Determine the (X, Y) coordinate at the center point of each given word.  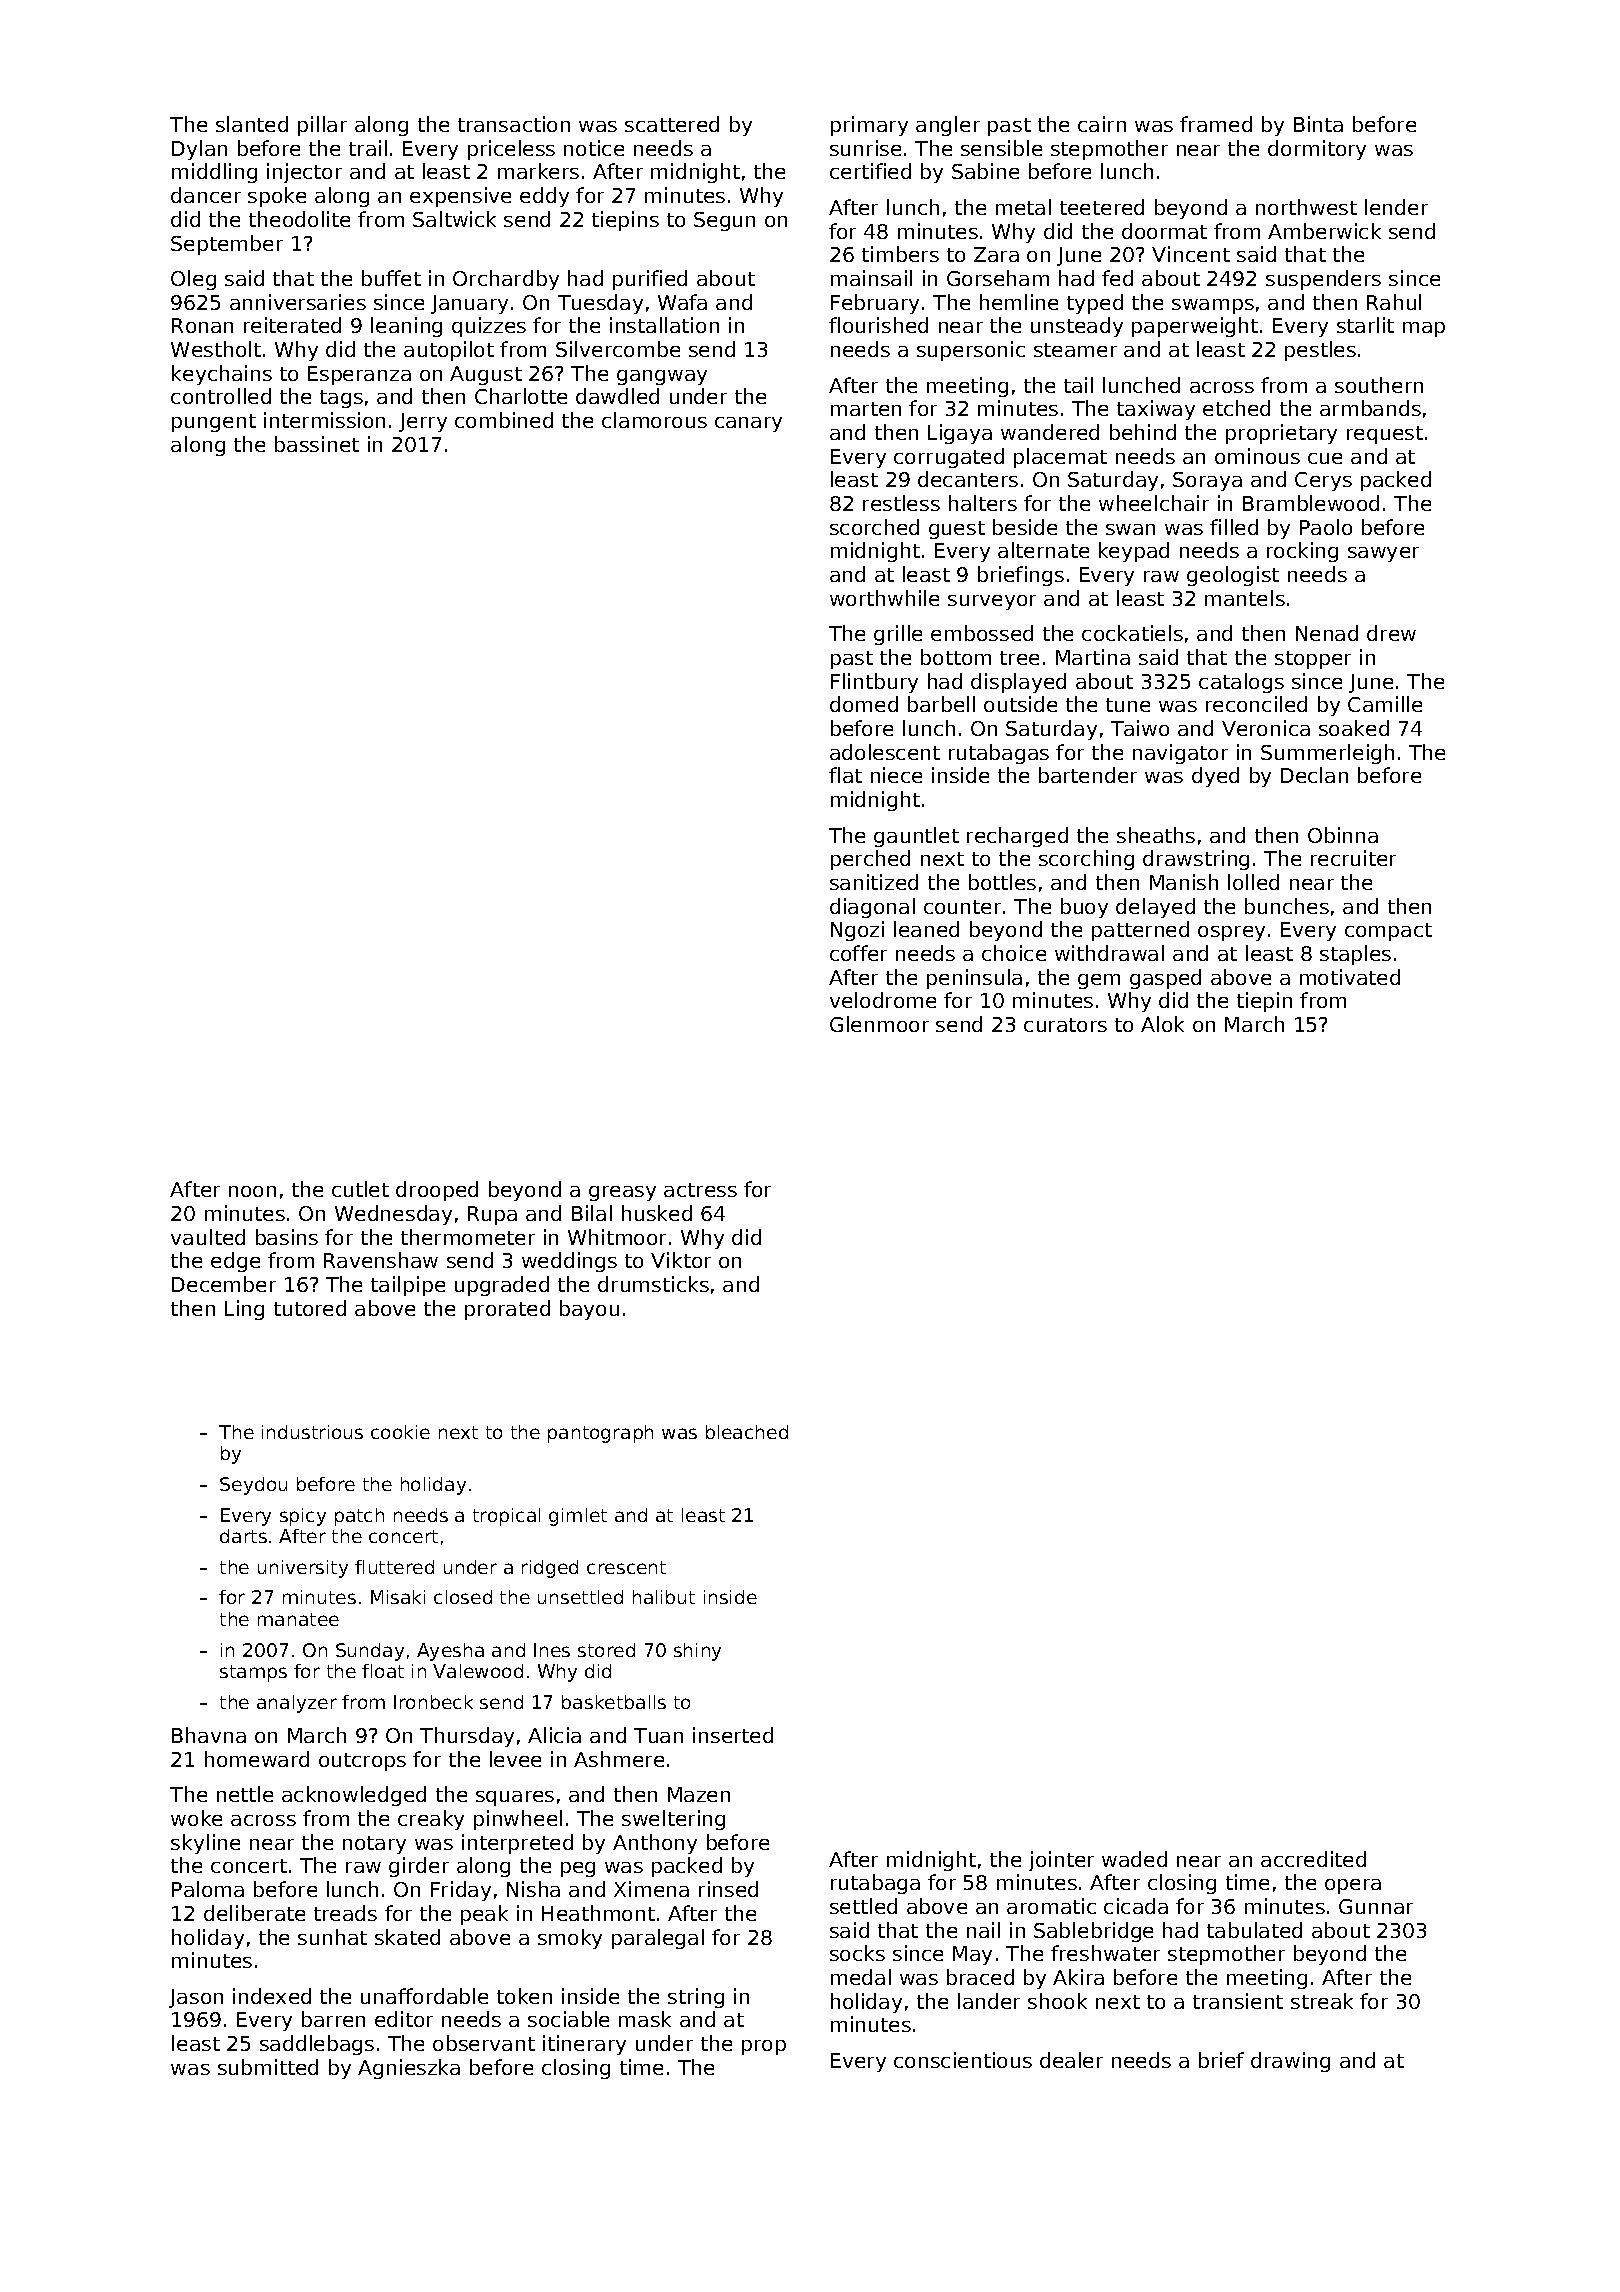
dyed (1215, 777)
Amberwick (1324, 231)
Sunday (370, 1652)
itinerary (584, 2045)
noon (252, 1191)
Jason (196, 1998)
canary (748, 424)
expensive (460, 197)
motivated (1350, 977)
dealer (1071, 2060)
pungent (214, 423)
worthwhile (884, 598)
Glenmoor (879, 1024)
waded (1134, 1859)
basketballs (614, 1702)
